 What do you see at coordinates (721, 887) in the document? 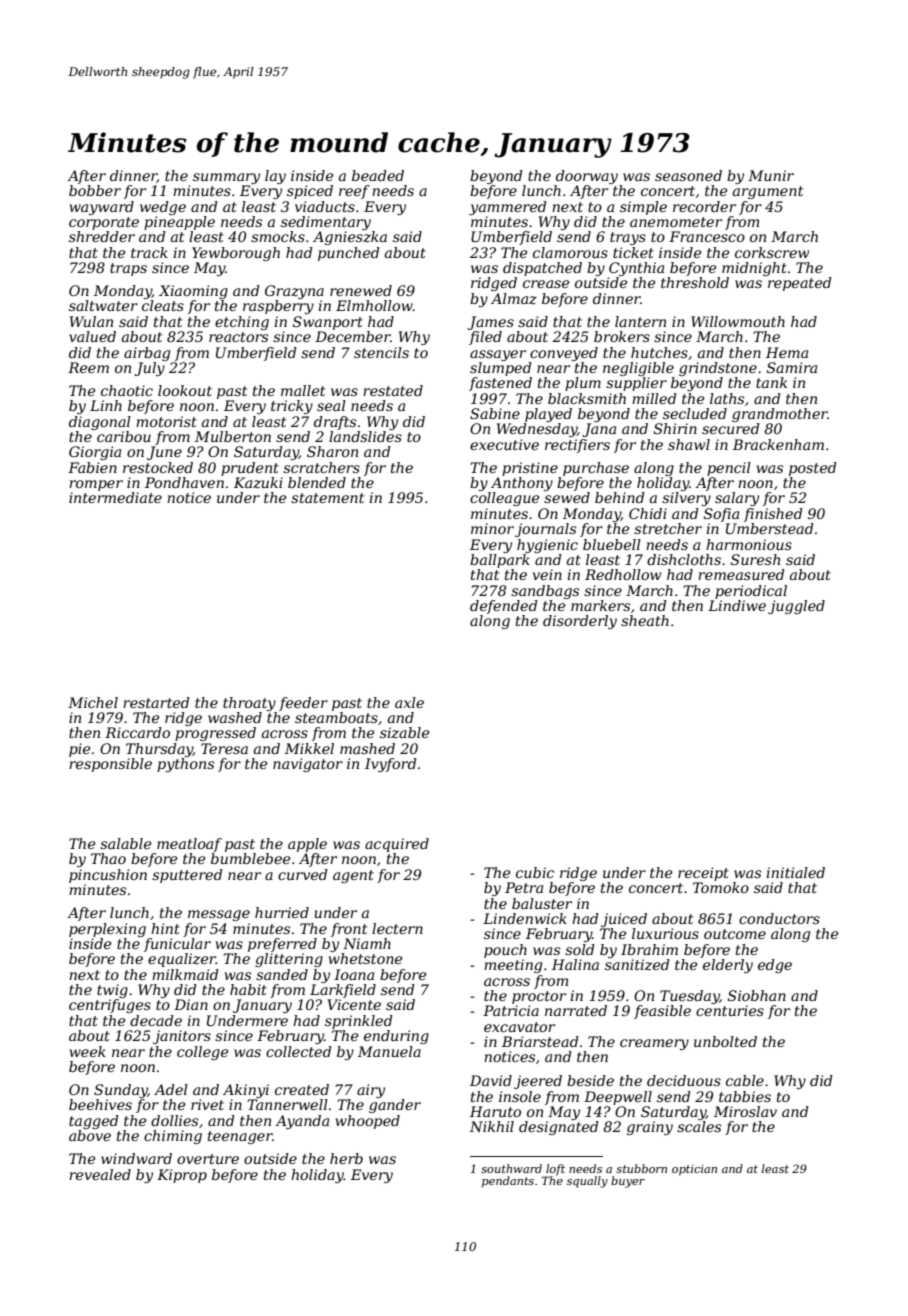
I see `Tomoko` at bounding box center [721, 887].
